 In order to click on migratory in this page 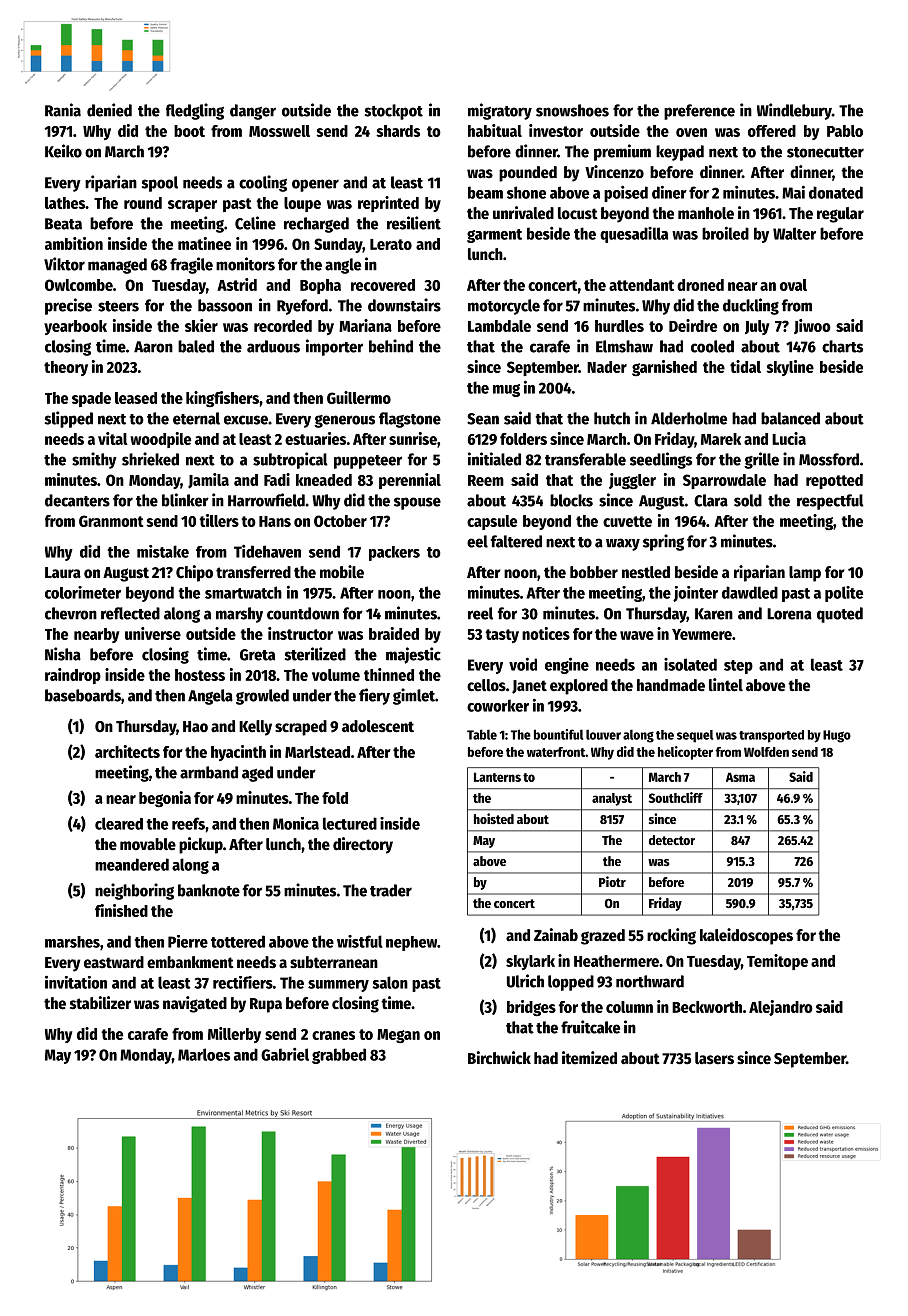, I will do `click(500, 111)`.
